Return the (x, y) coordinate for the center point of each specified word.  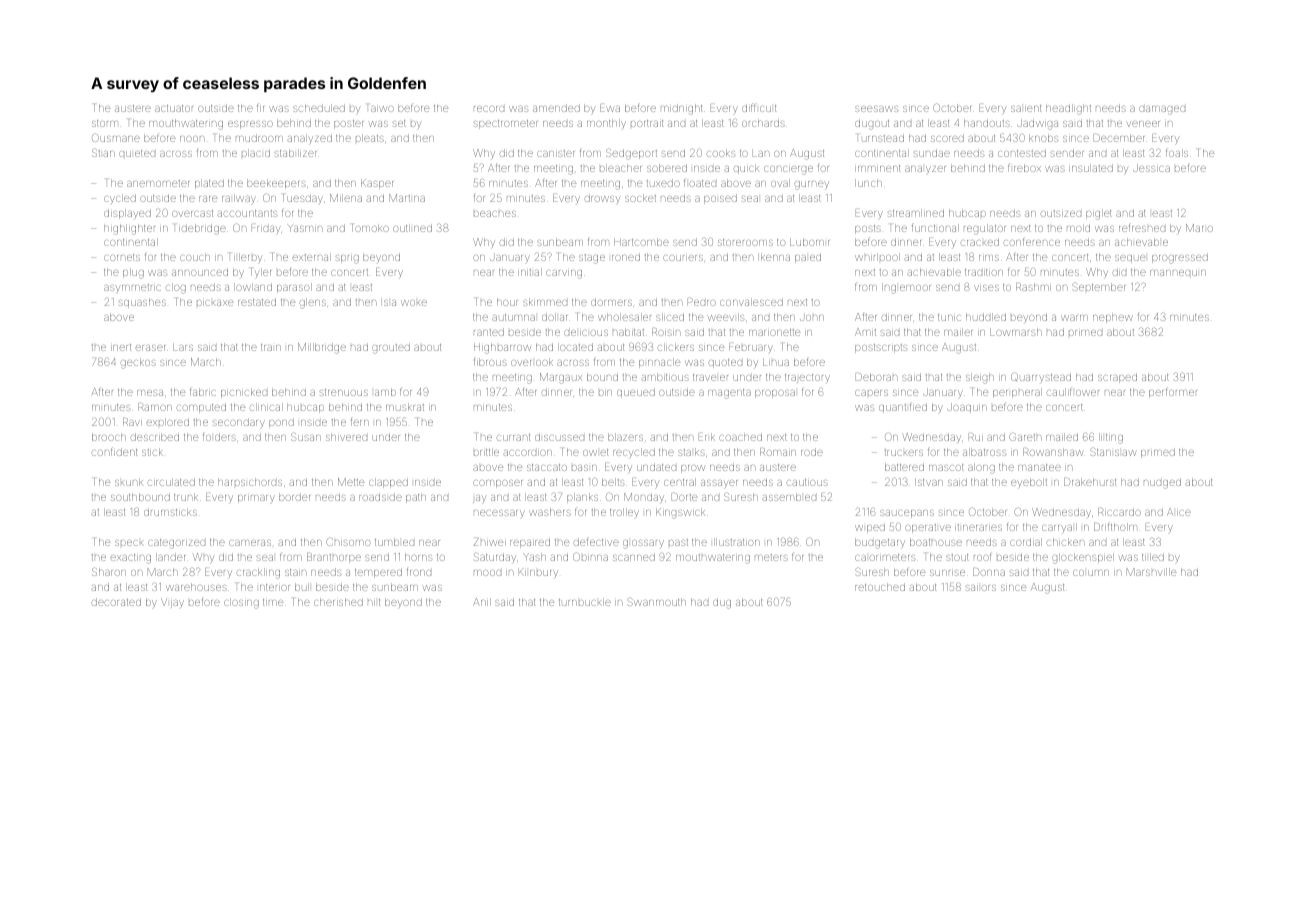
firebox (1024, 168)
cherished (338, 602)
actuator (174, 108)
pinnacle (659, 363)
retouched (880, 587)
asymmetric (132, 288)
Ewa (610, 108)
